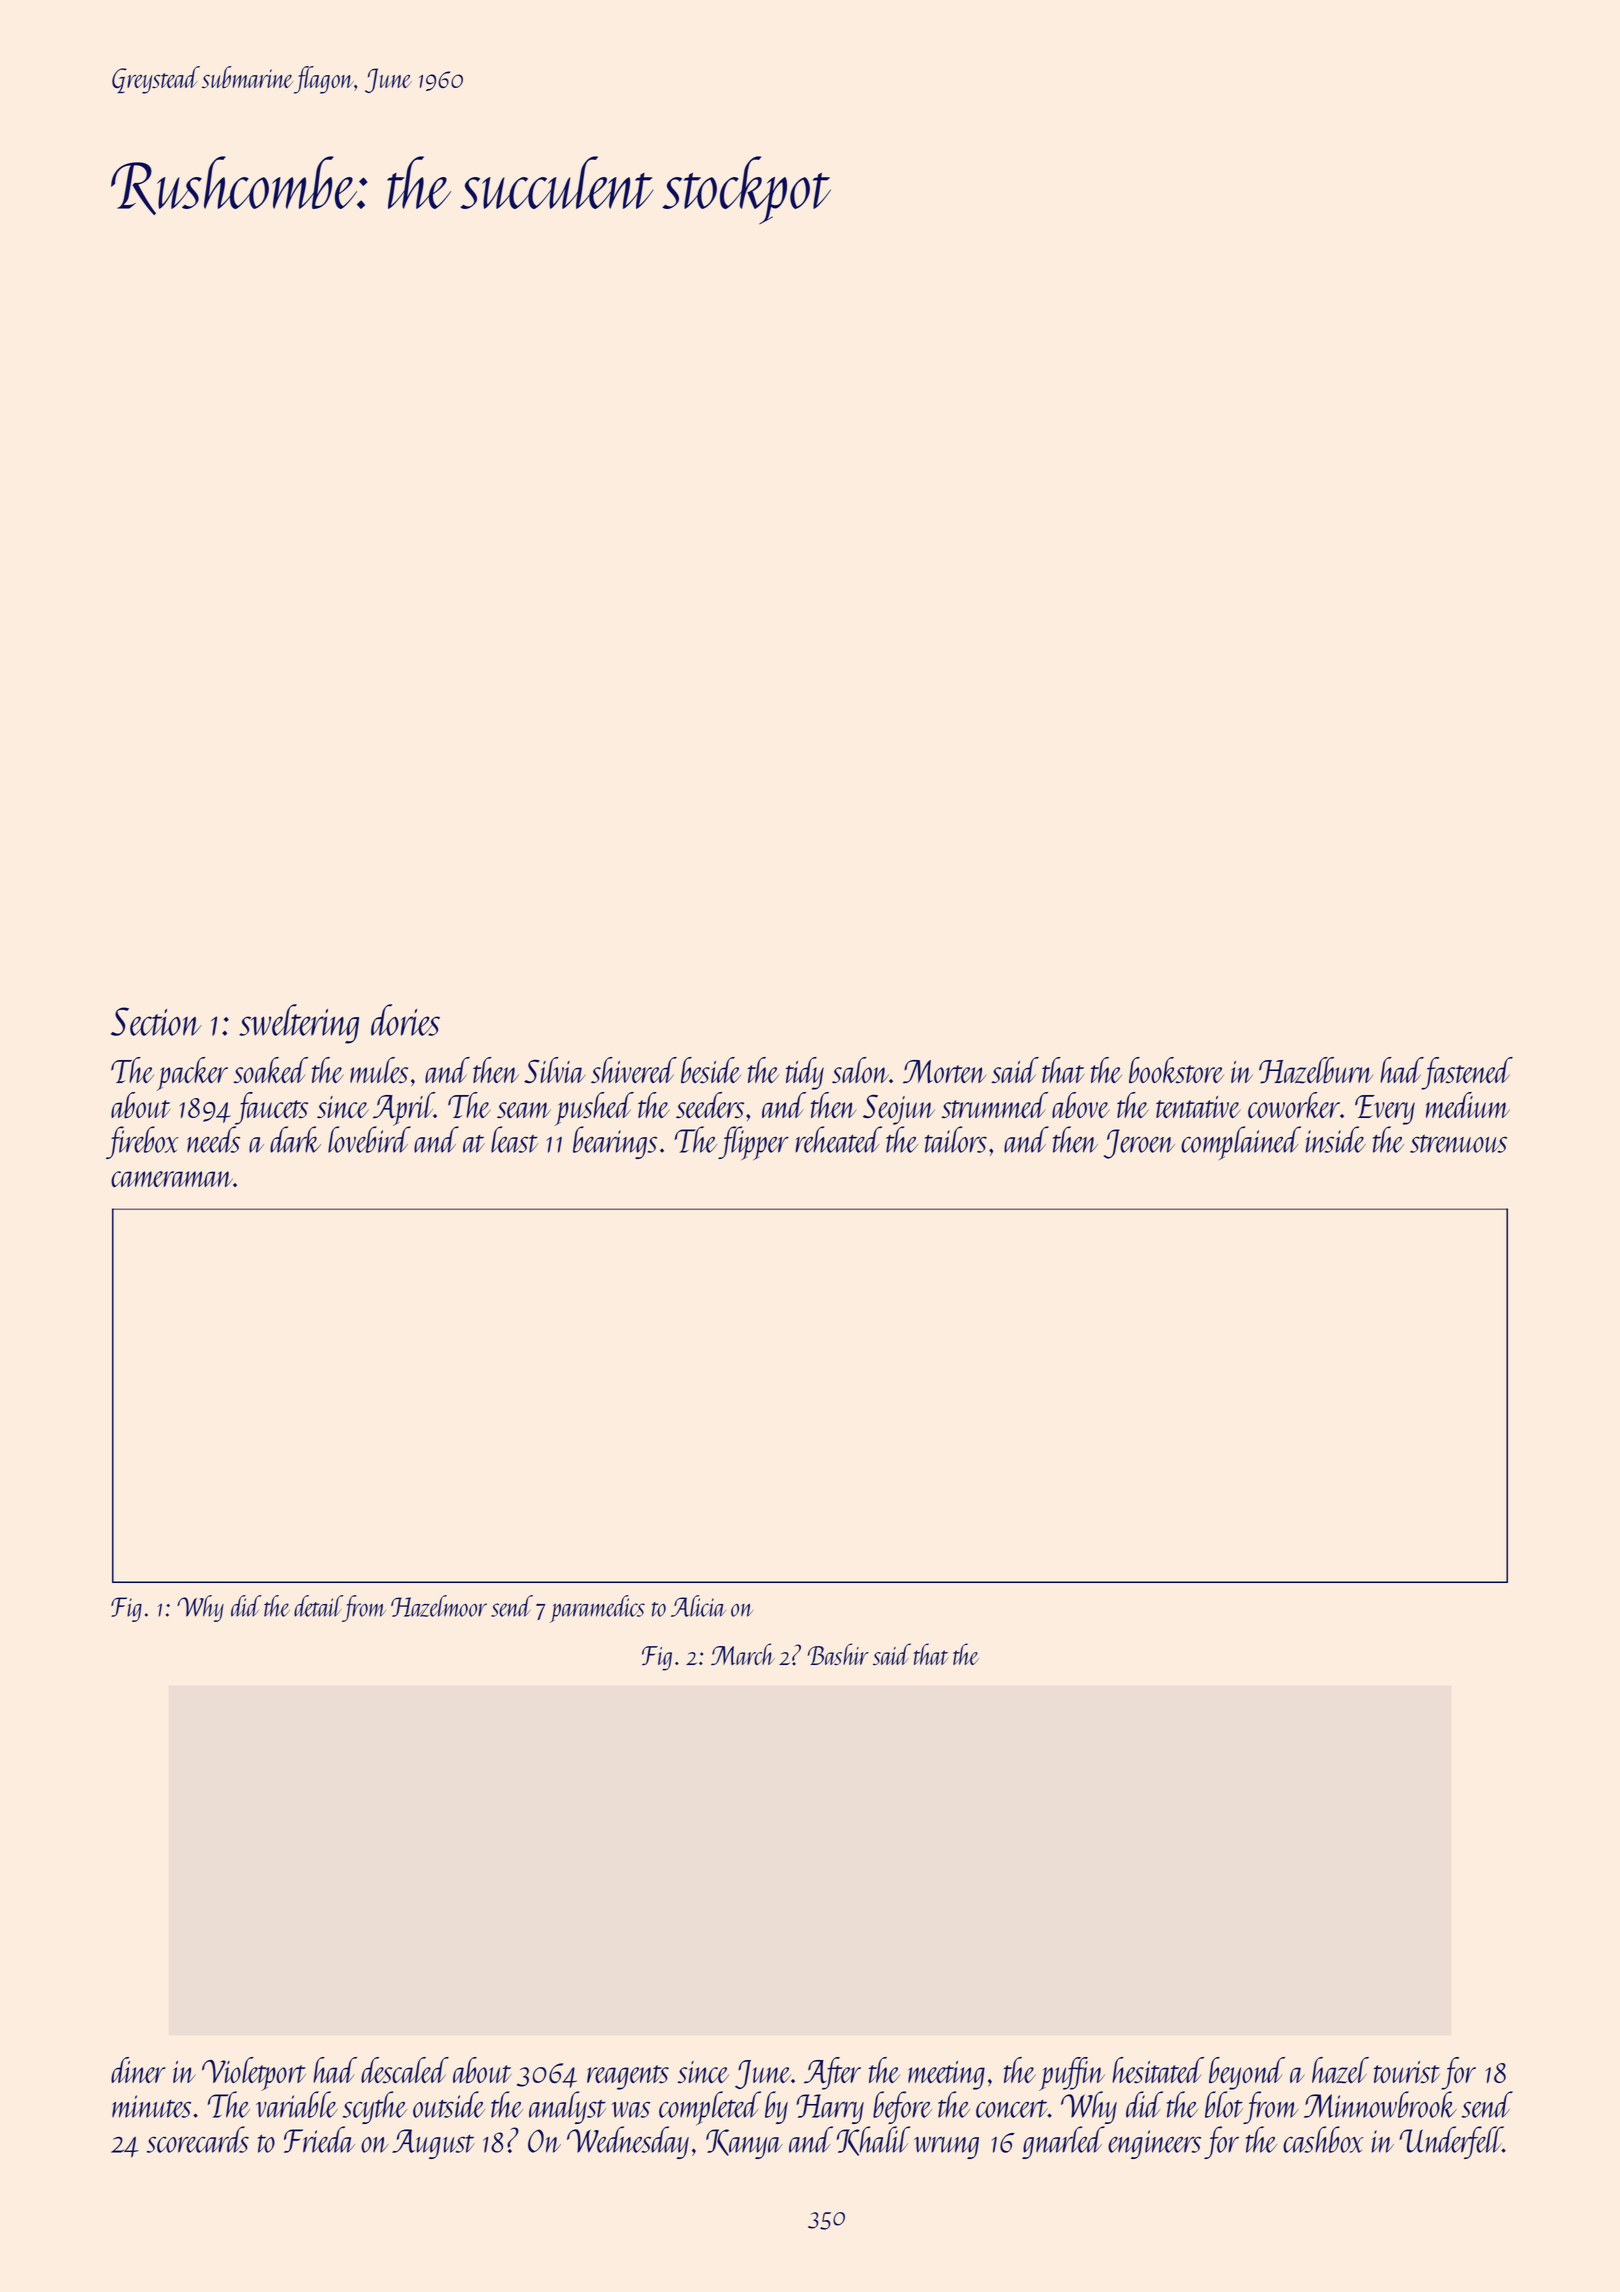  What do you see at coordinates (514, 1139) in the page?
I see `least` at bounding box center [514, 1139].
